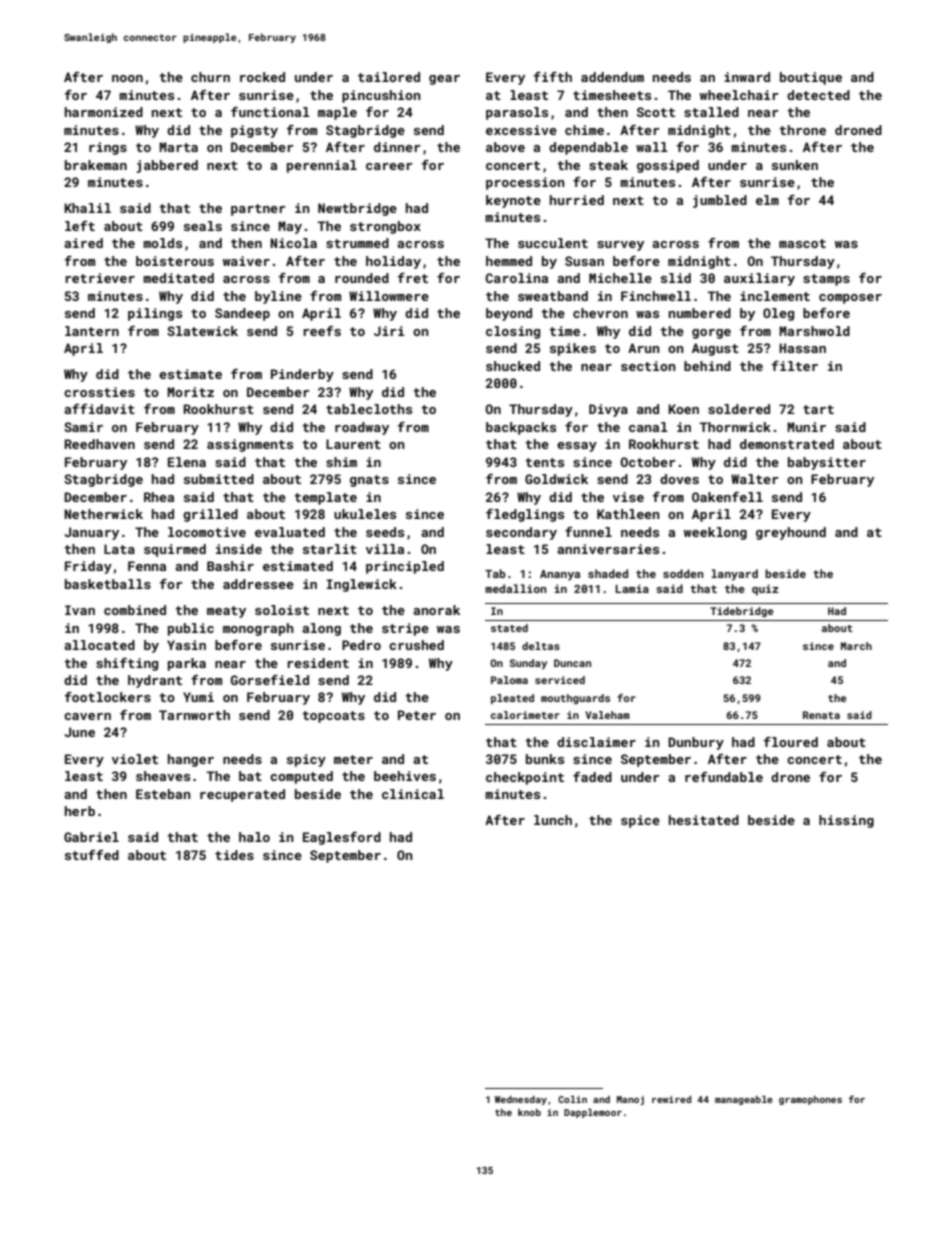  What do you see at coordinates (704, 820) in the image?
I see `hesitated` at bounding box center [704, 820].
